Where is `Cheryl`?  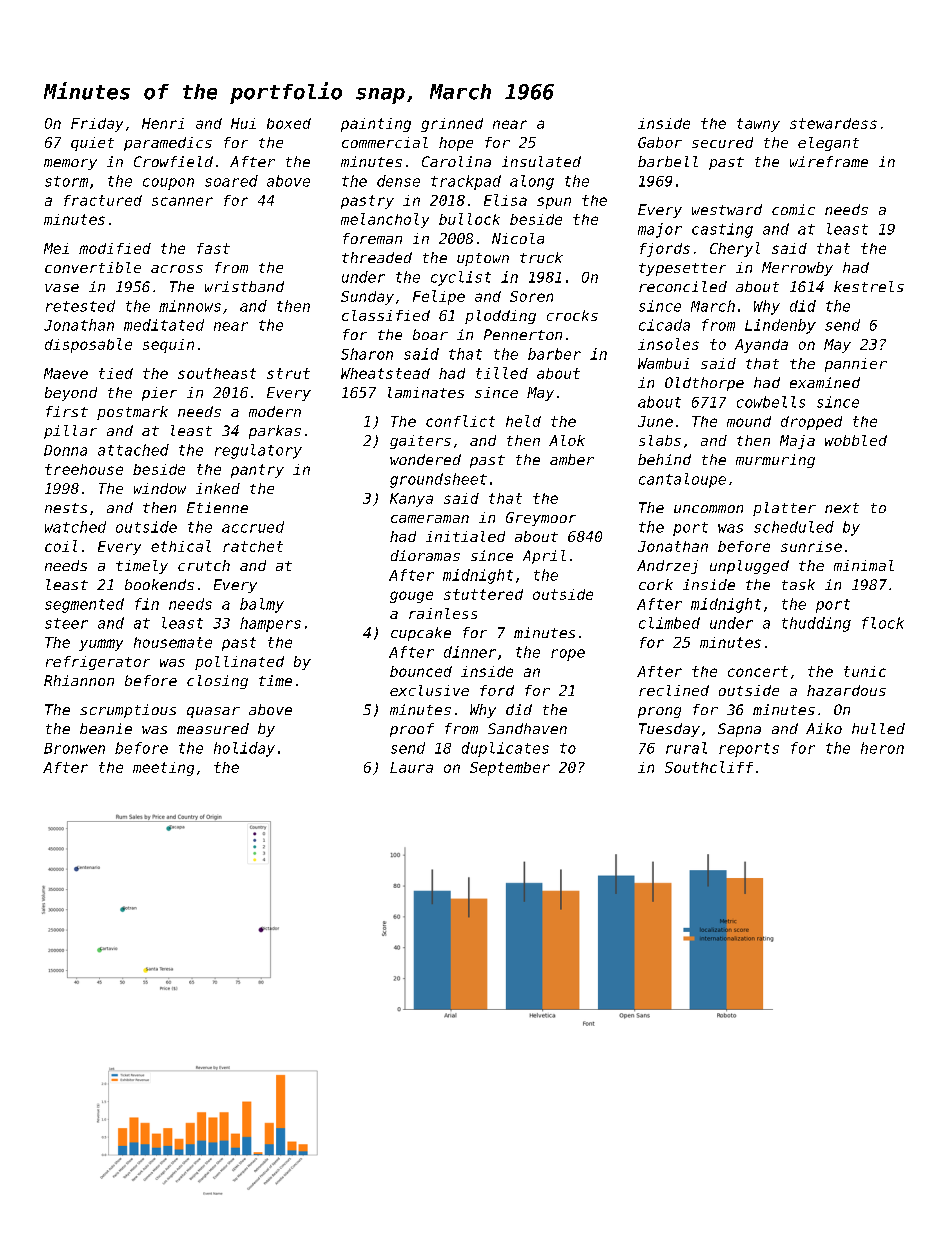
Cheryl is located at coordinates (735, 249).
